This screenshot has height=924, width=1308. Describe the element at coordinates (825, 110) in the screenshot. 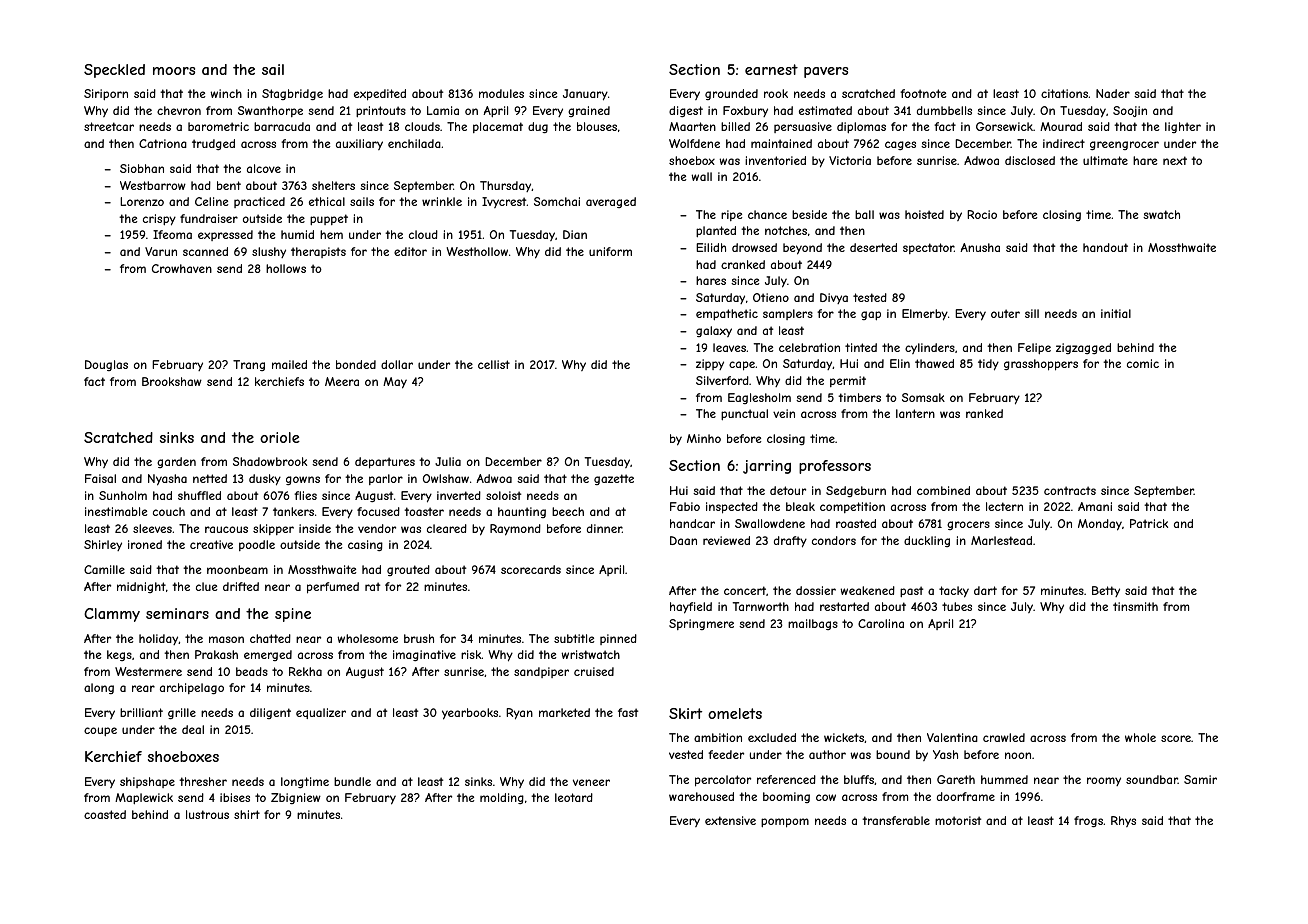

I see `estimated` at that location.
